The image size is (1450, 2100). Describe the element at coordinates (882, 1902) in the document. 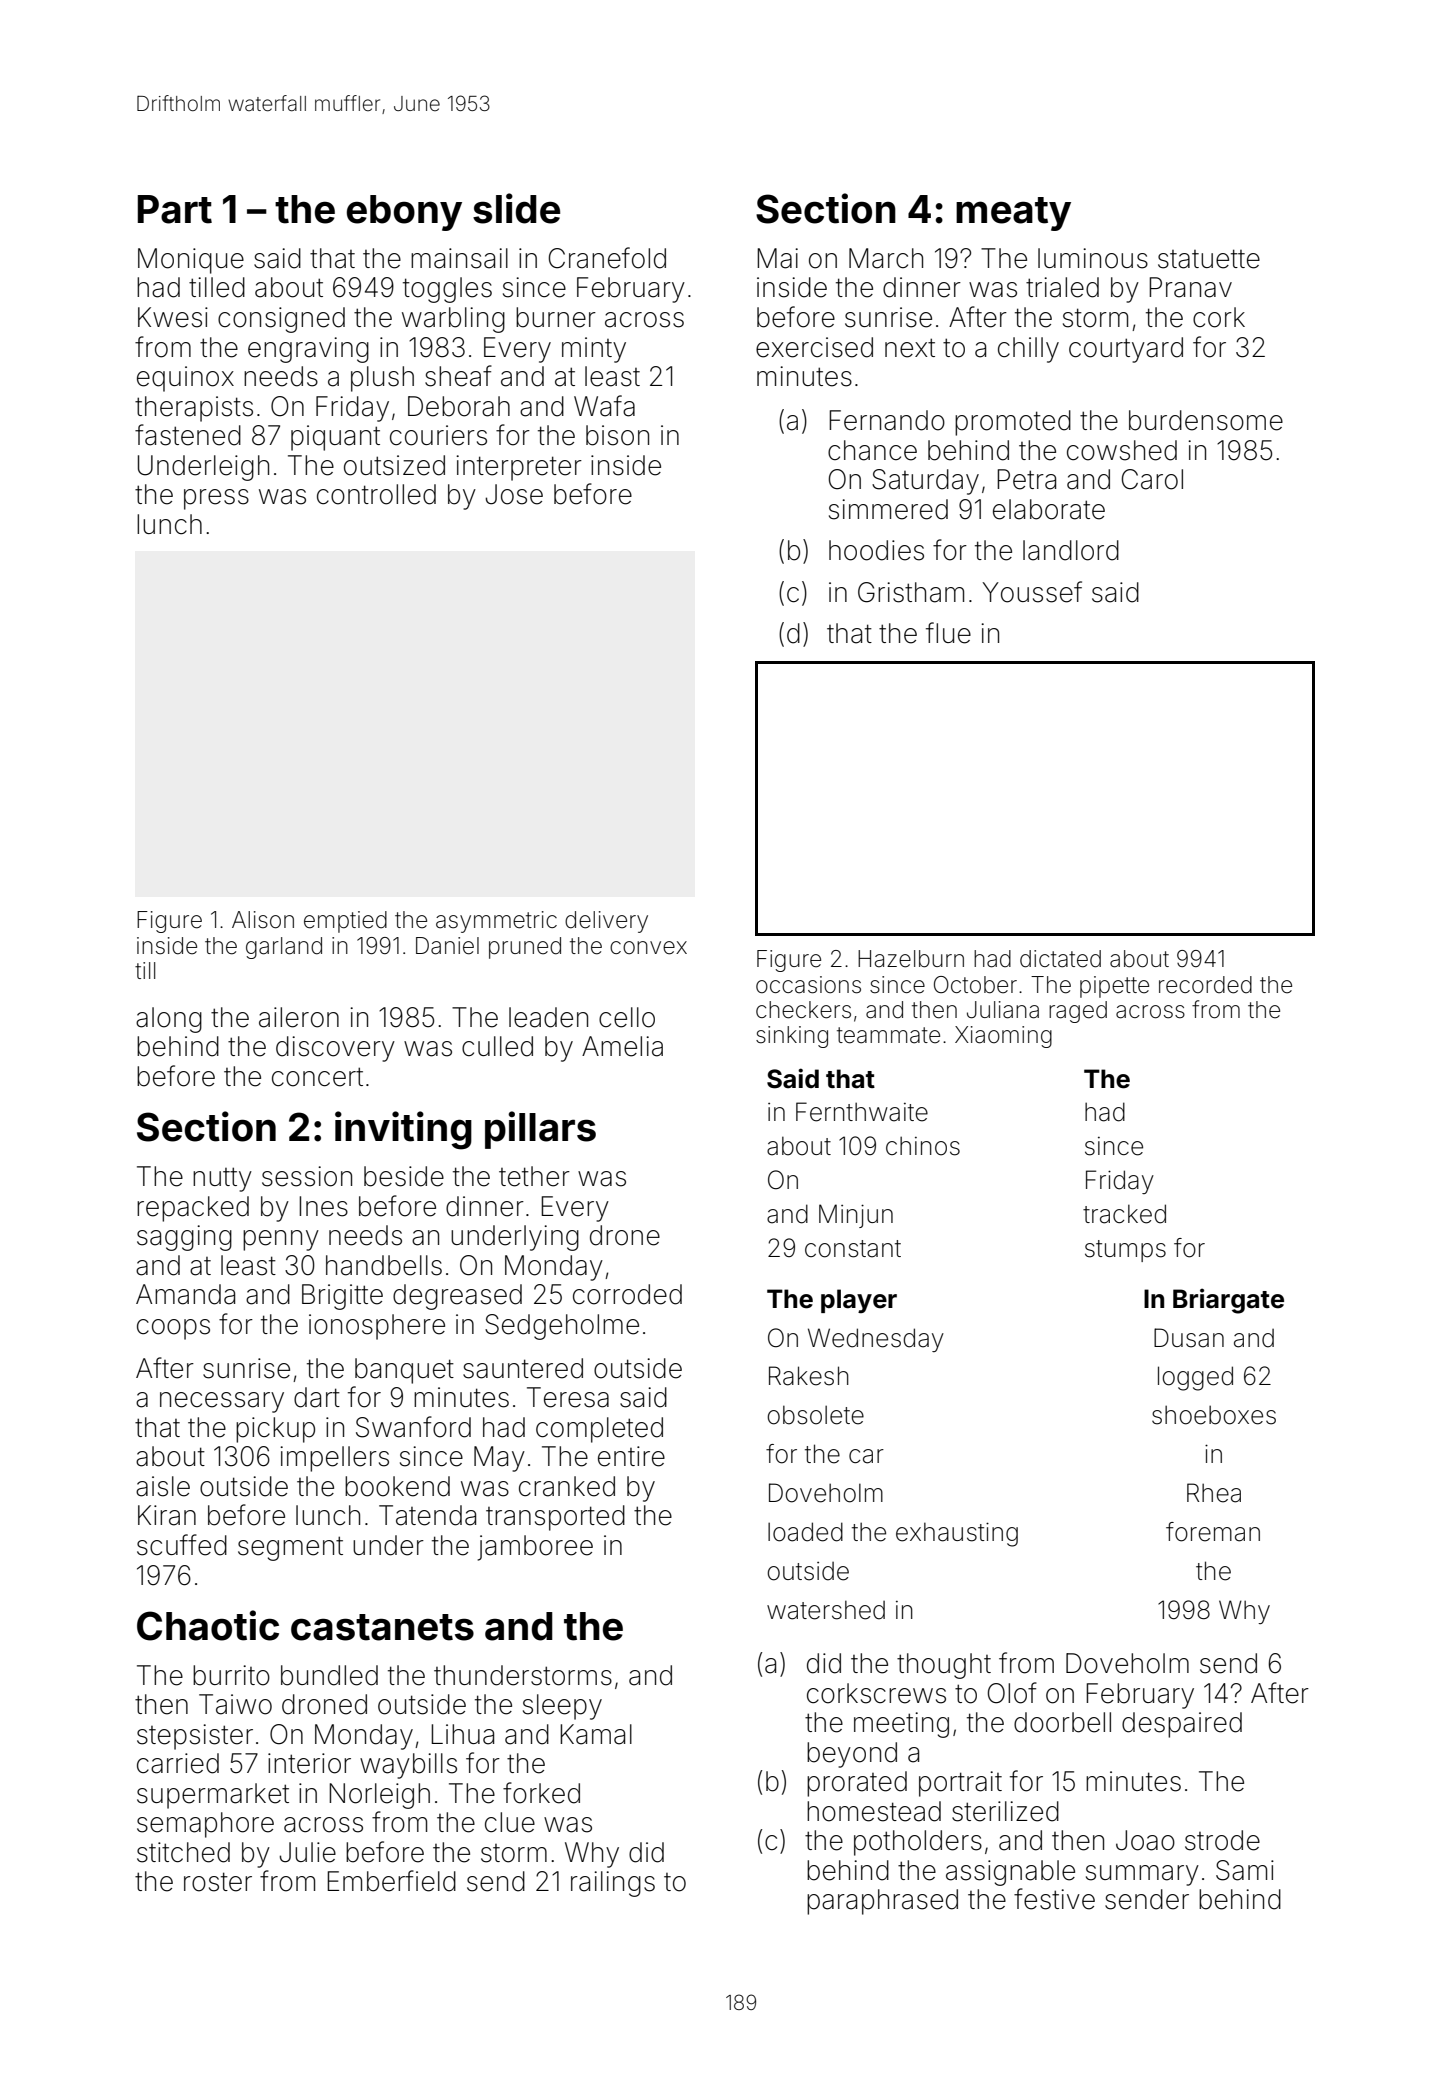

I see `paraphrased` at that location.
